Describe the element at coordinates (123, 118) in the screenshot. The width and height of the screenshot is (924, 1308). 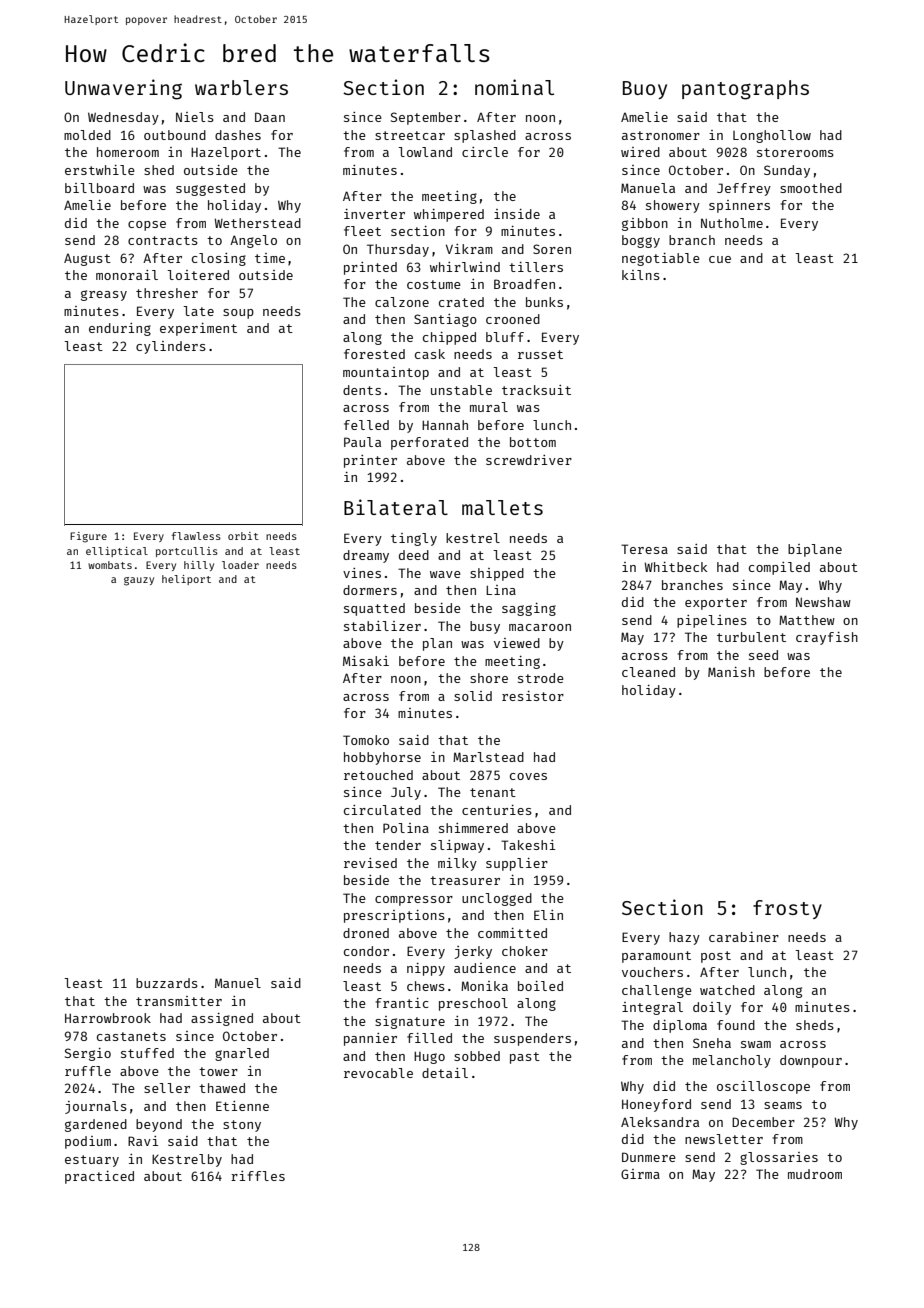
I see `Wednesday` at that location.
